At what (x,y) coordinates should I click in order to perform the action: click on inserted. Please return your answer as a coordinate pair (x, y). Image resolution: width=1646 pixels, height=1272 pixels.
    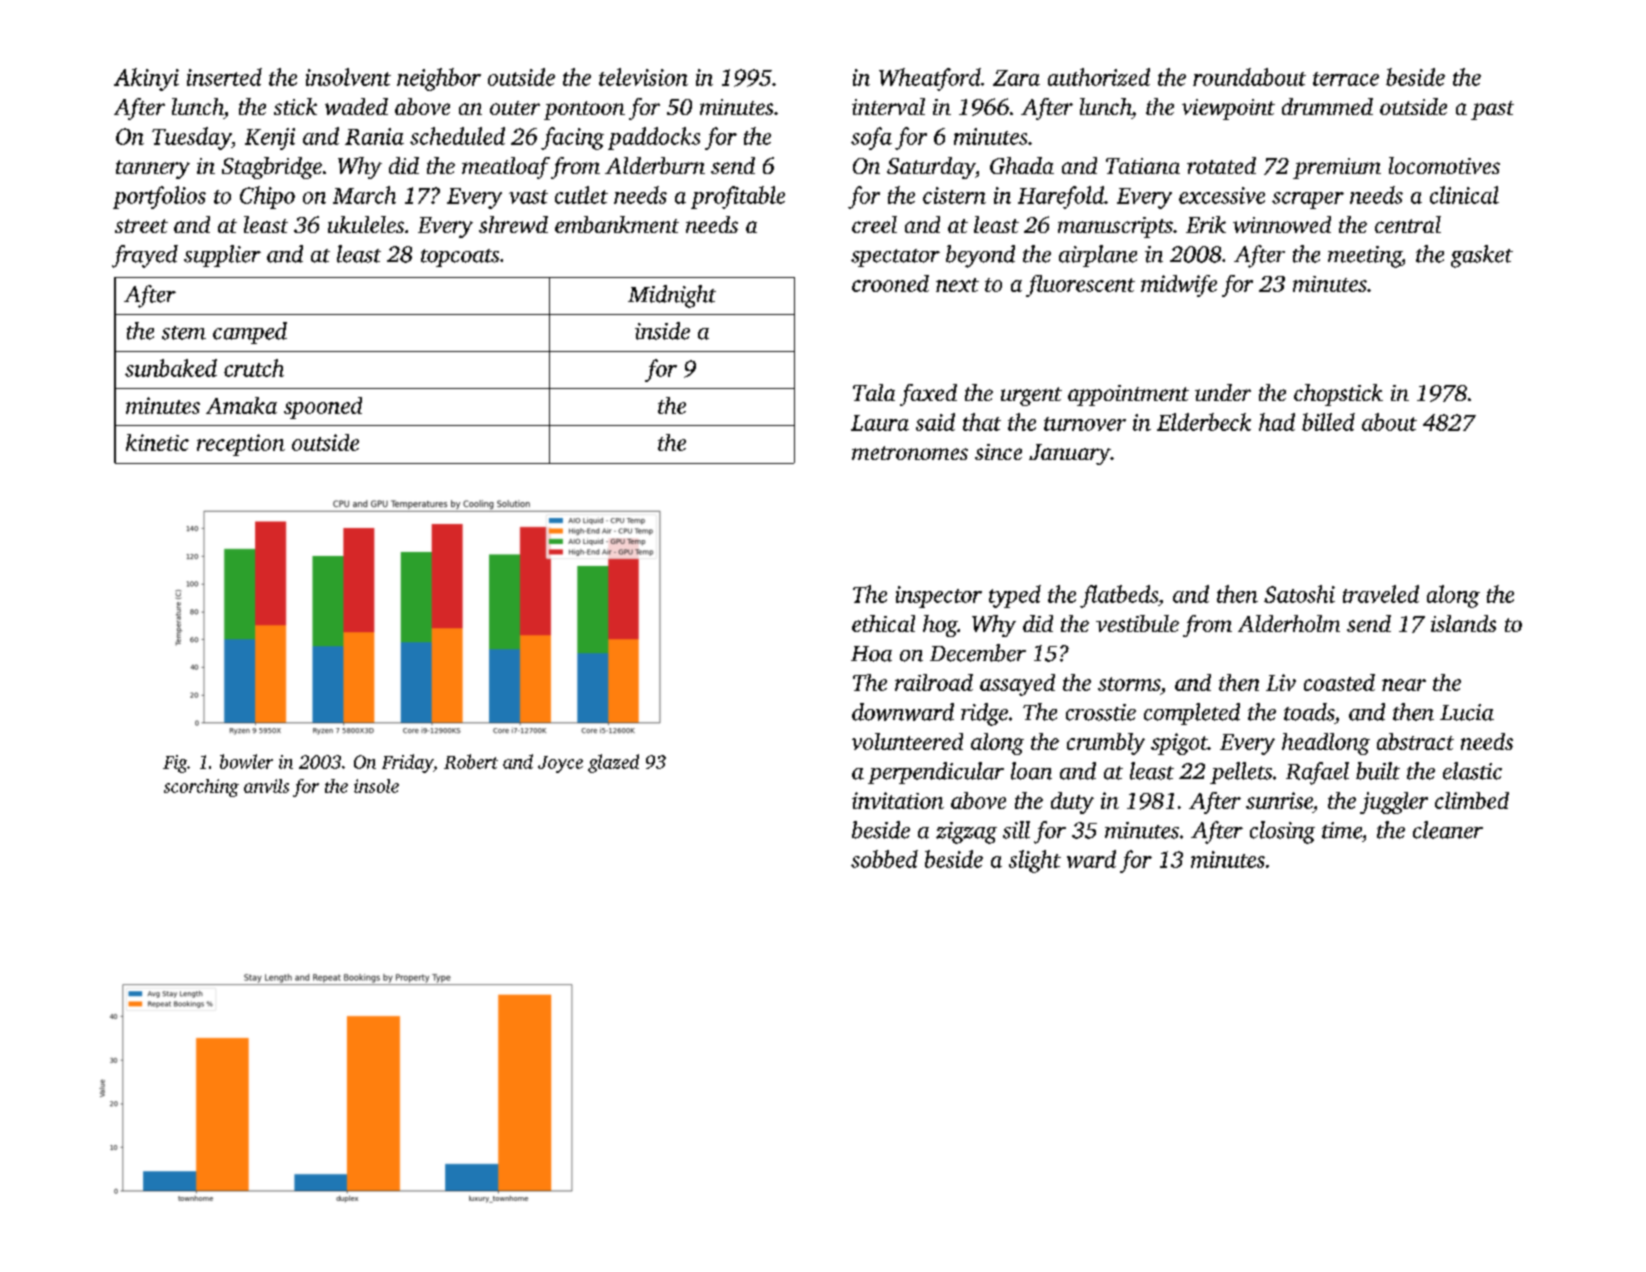
    Looking at the image, I should click on (224, 77).
